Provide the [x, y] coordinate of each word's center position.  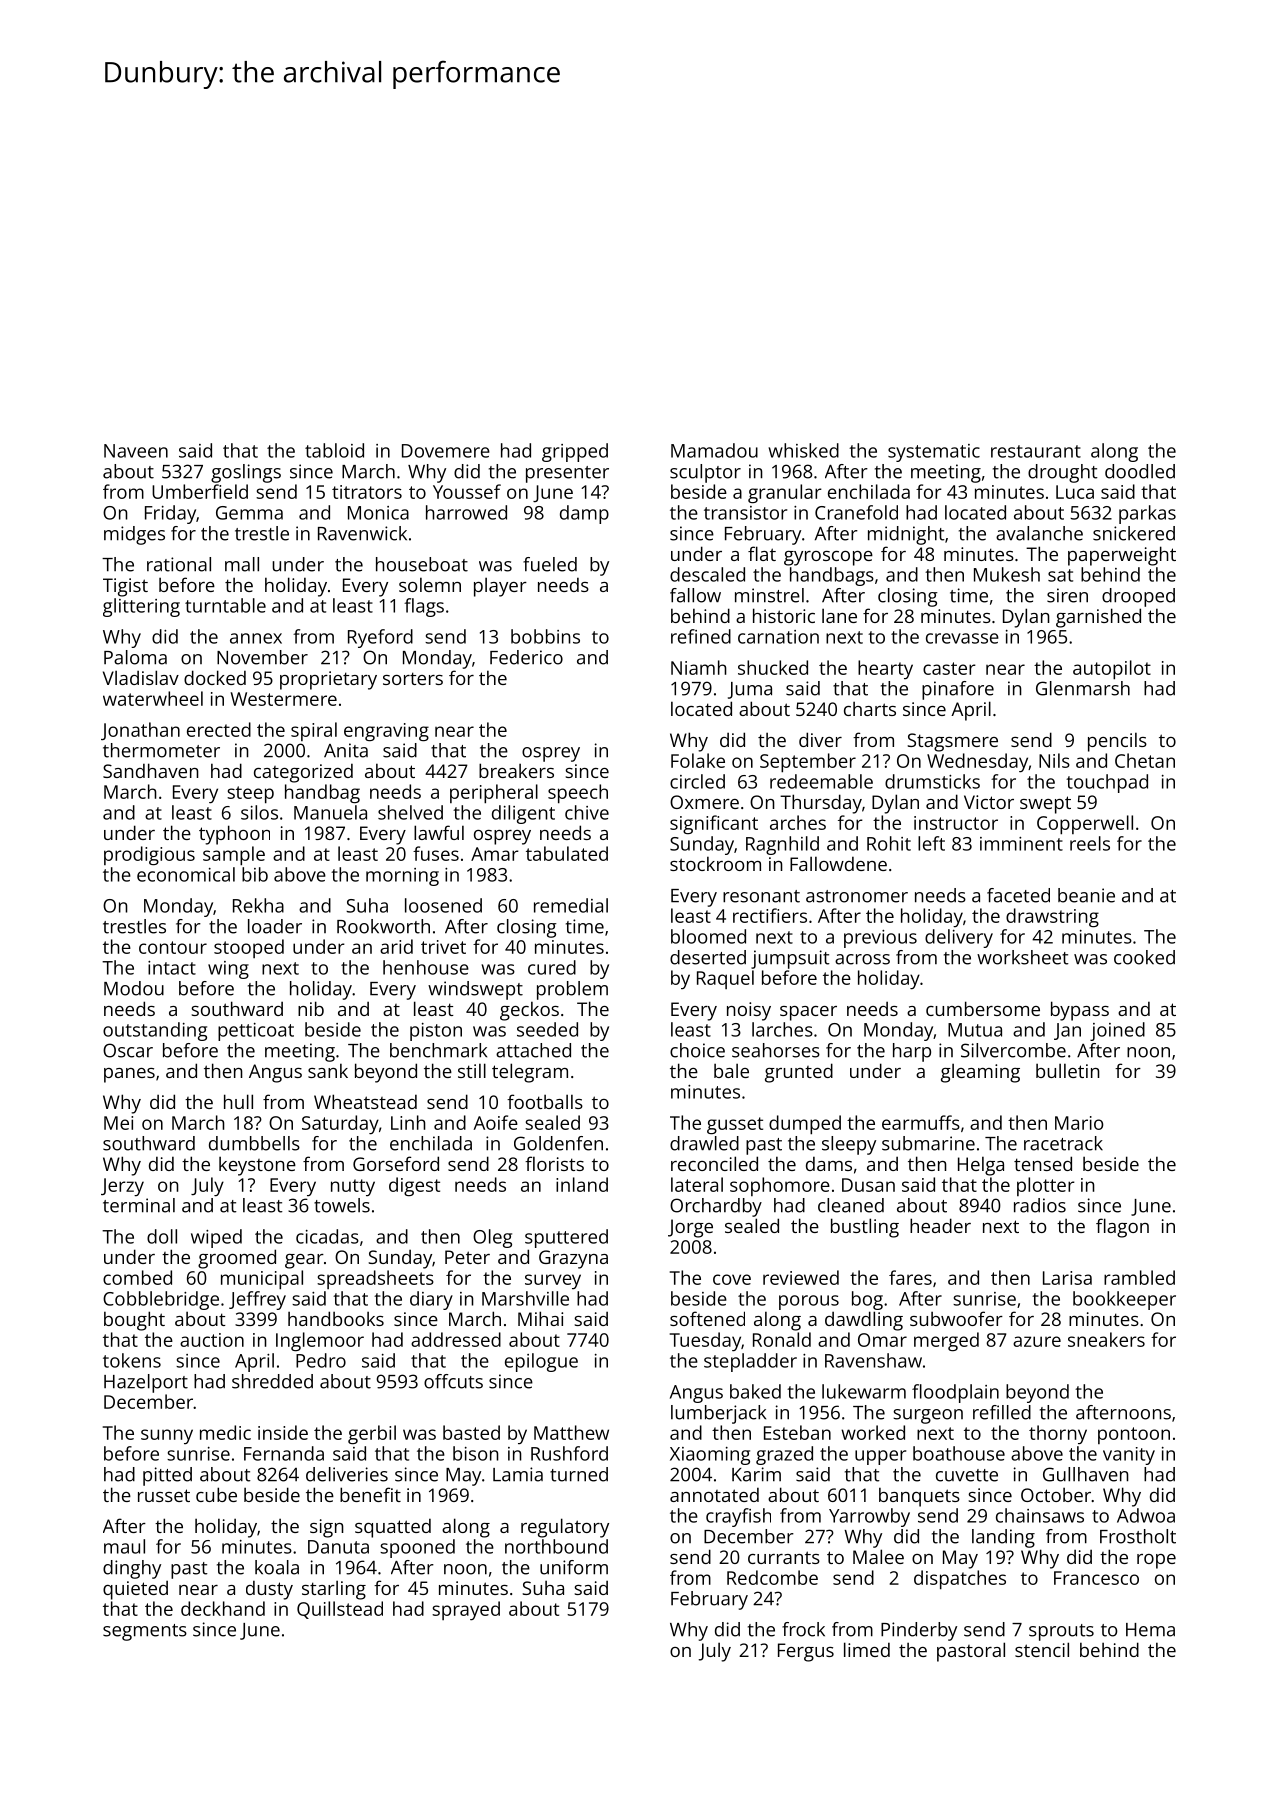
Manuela [330, 812]
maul [124, 1546]
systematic [934, 453]
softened [707, 1318]
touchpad [1107, 783]
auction [212, 1340]
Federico [526, 657]
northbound [556, 1546]
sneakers [1106, 1339]
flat [762, 553]
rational [179, 564]
